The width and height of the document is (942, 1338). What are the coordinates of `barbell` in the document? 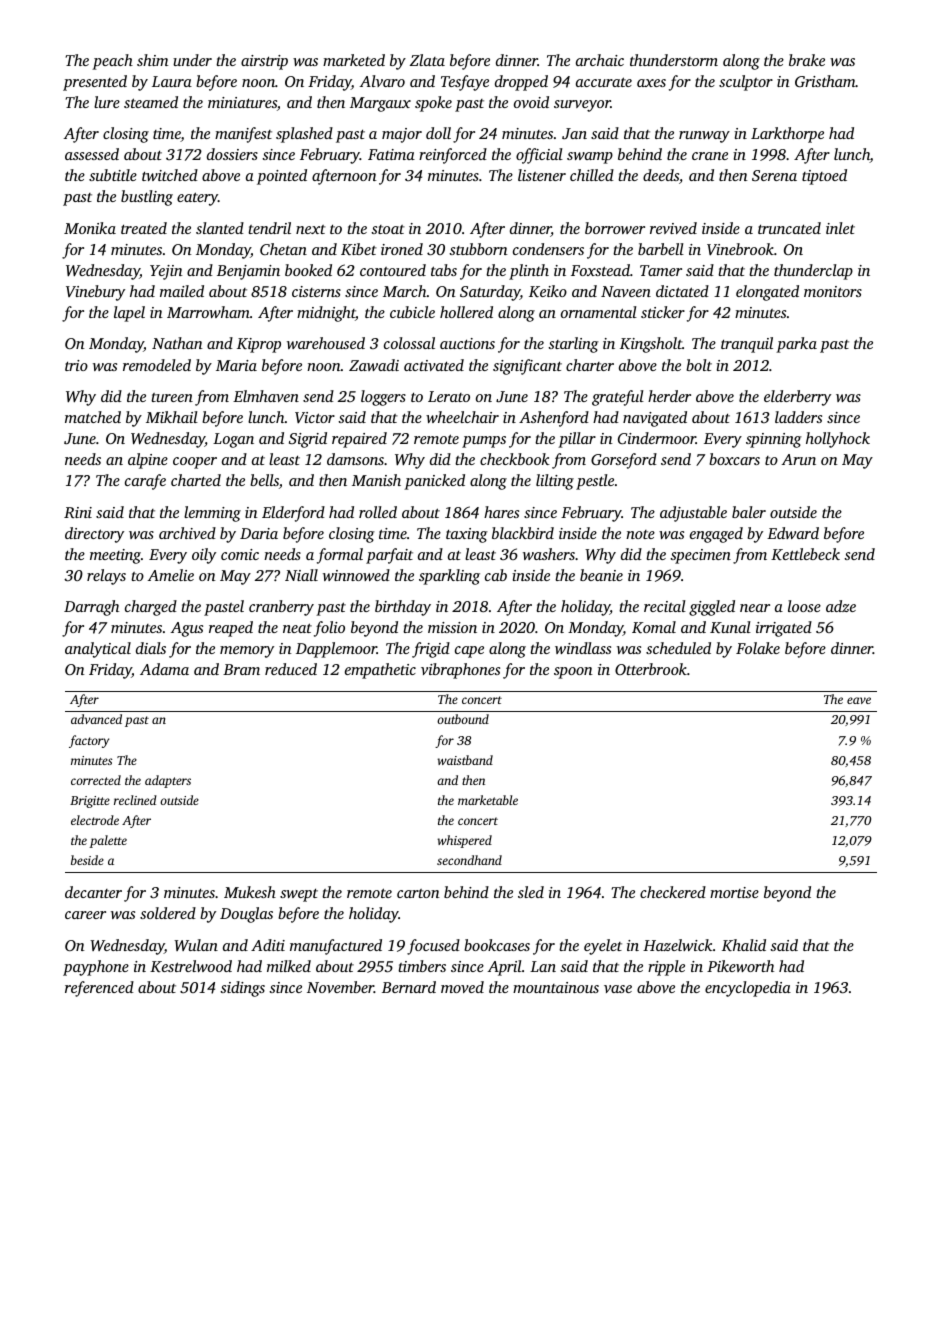 It's located at (661, 249).
